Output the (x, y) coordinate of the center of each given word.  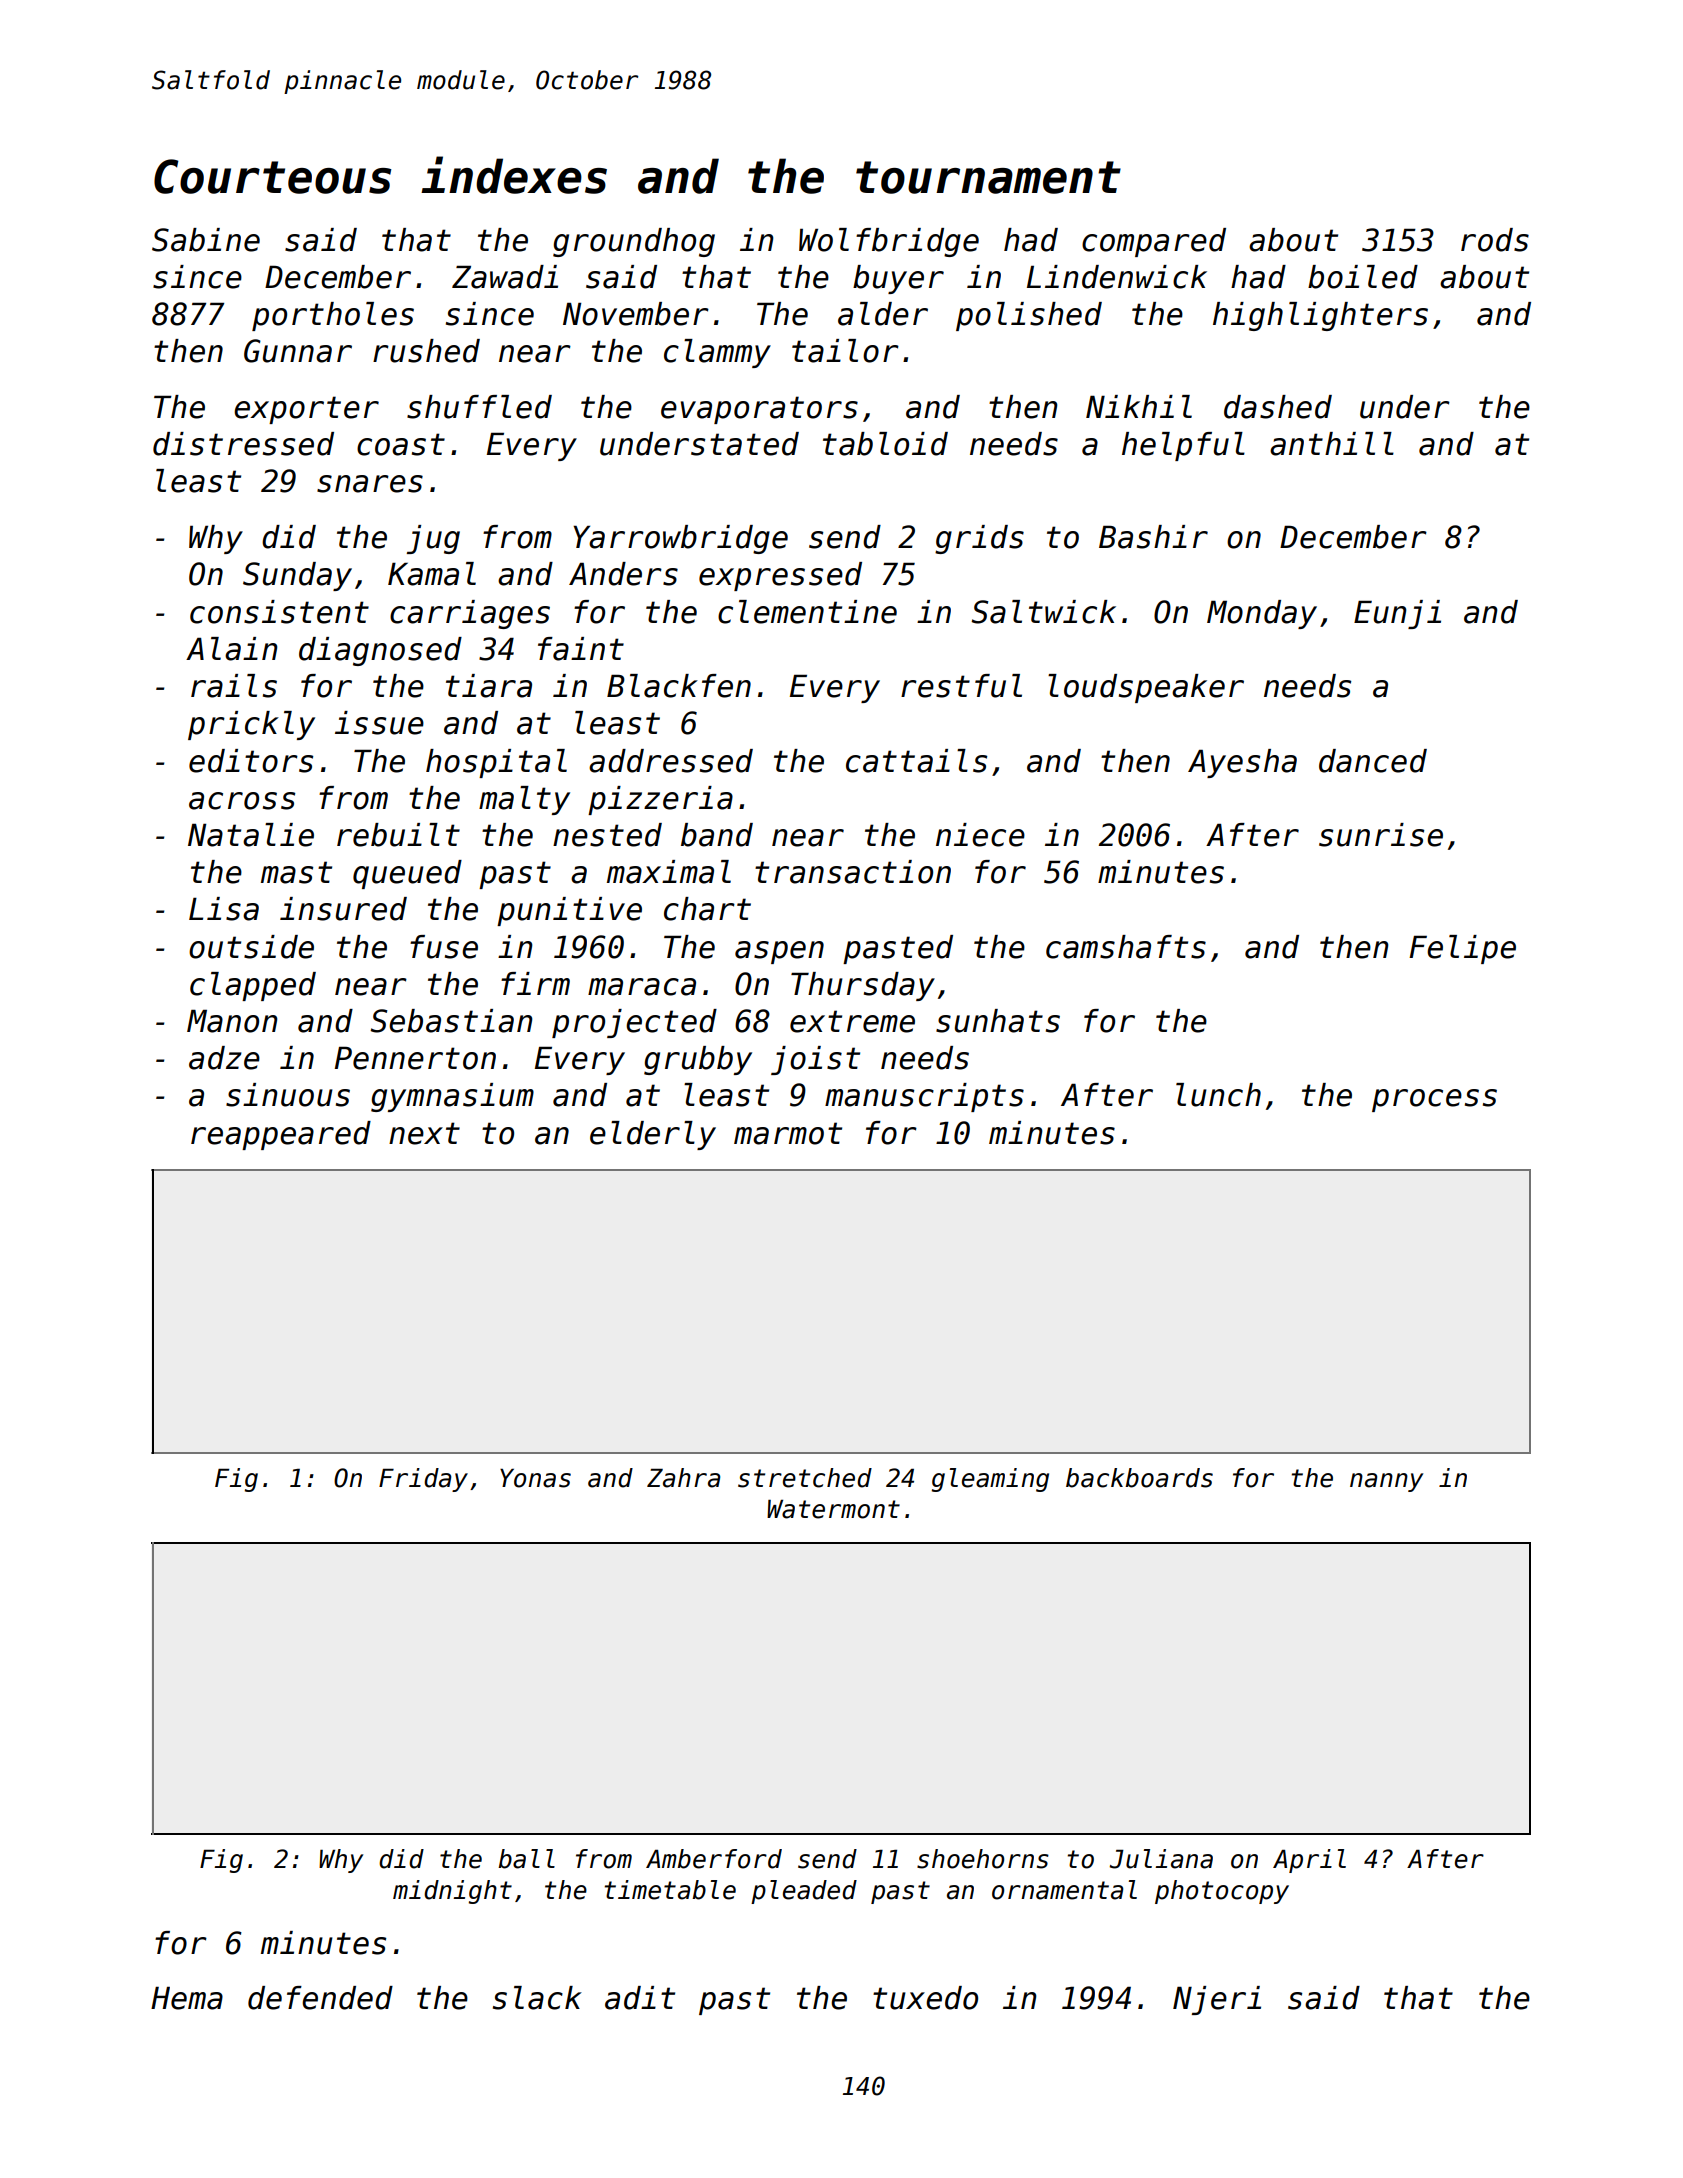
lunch (1218, 1095)
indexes (514, 175)
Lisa (224, 909)
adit (640, 1998)
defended (320, 1998)
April (1309, 1861)
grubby (698, 1060)
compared (1154, 242)
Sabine (206, 240)
